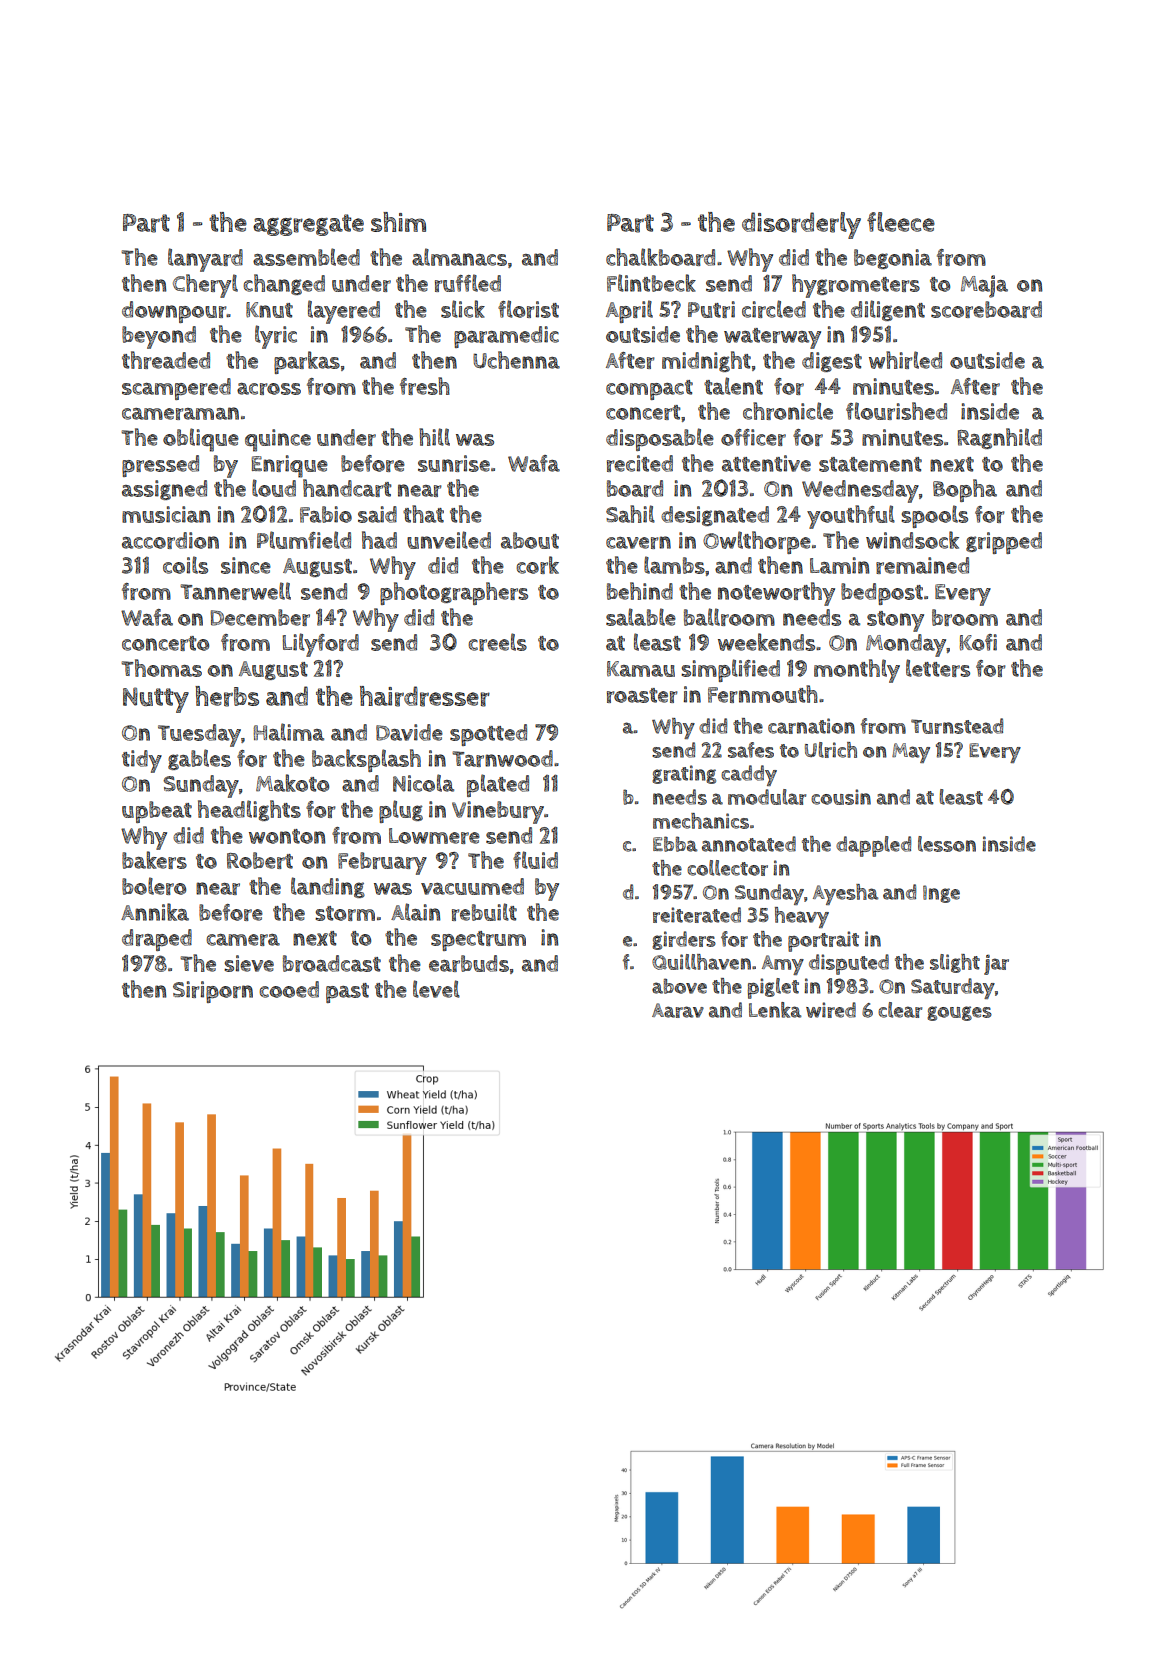 This document has height=1654, width=1165. I want to click on coils, so click(185, 565).
